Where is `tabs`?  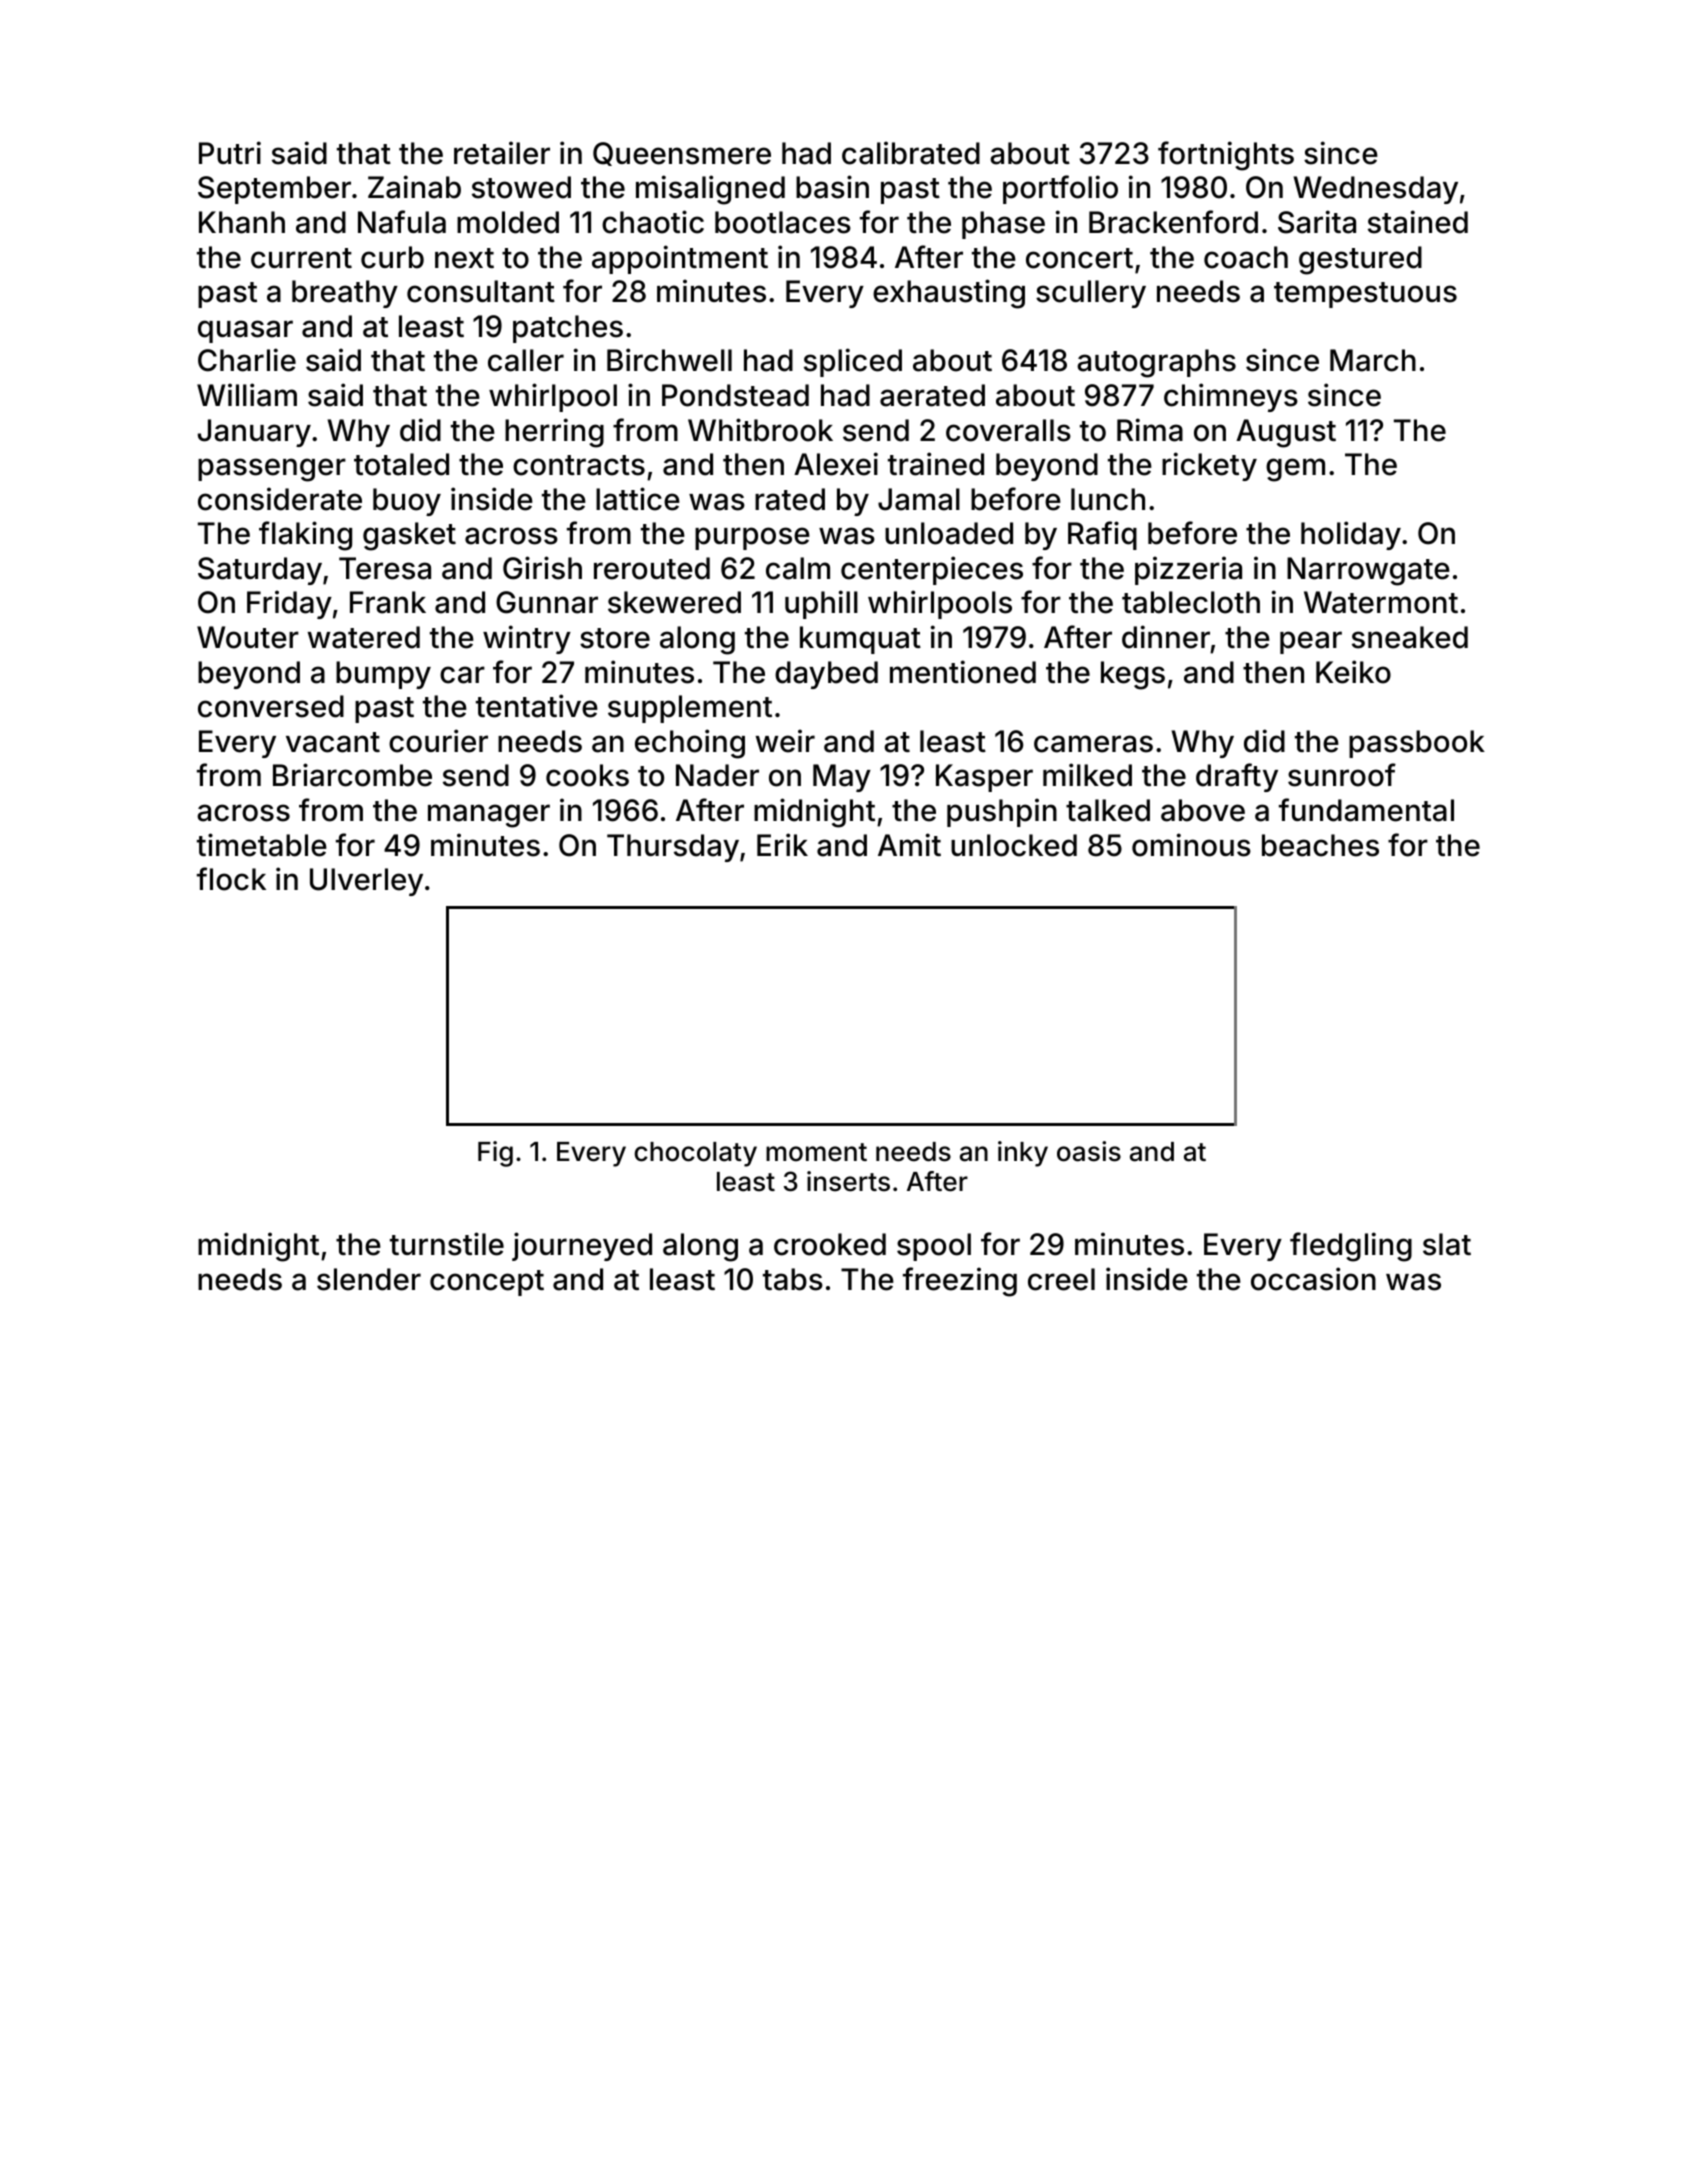
tabs is located at coordinates (793, 1279).
